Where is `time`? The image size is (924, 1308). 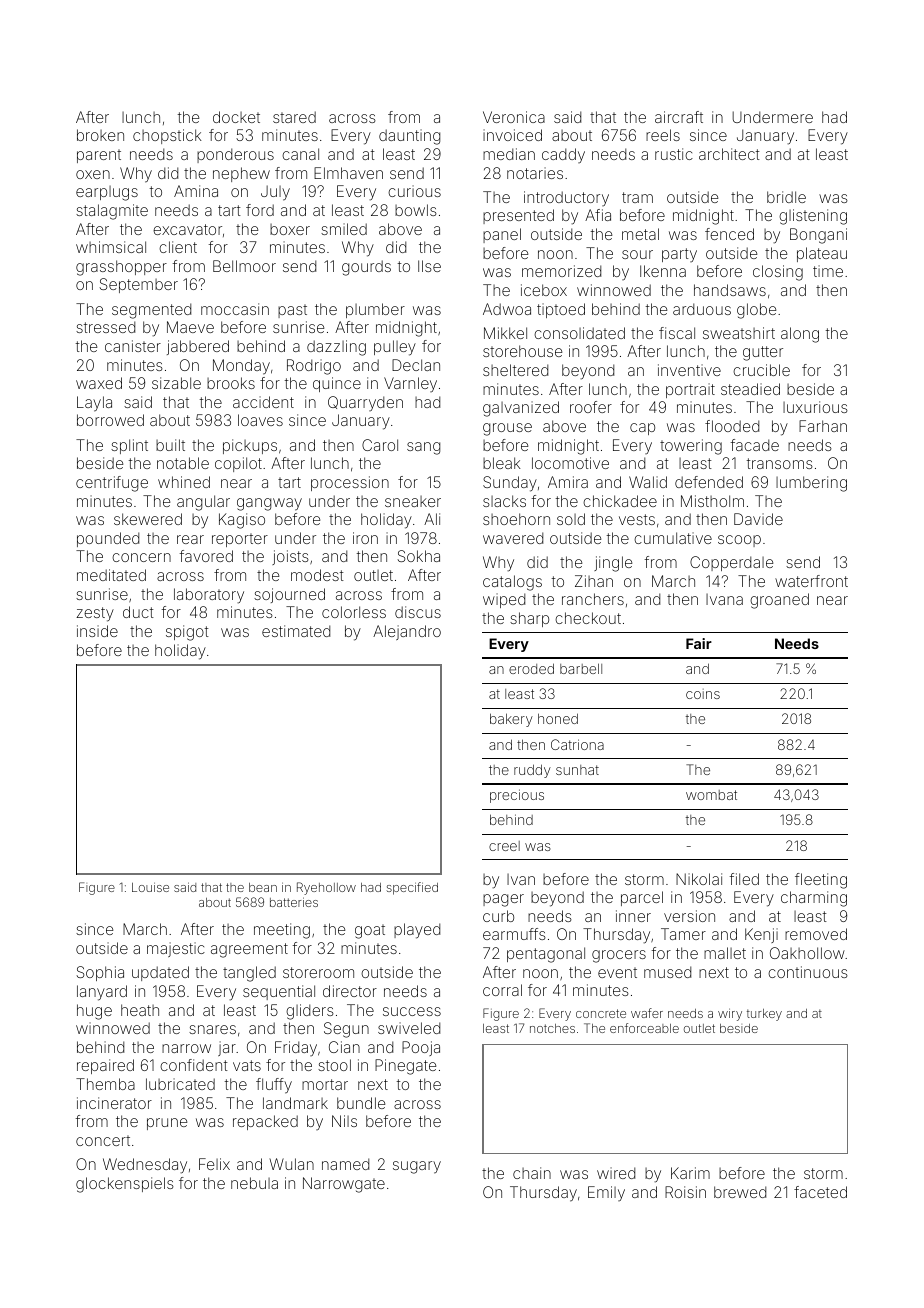
time is located at coordinates (828, 271).
